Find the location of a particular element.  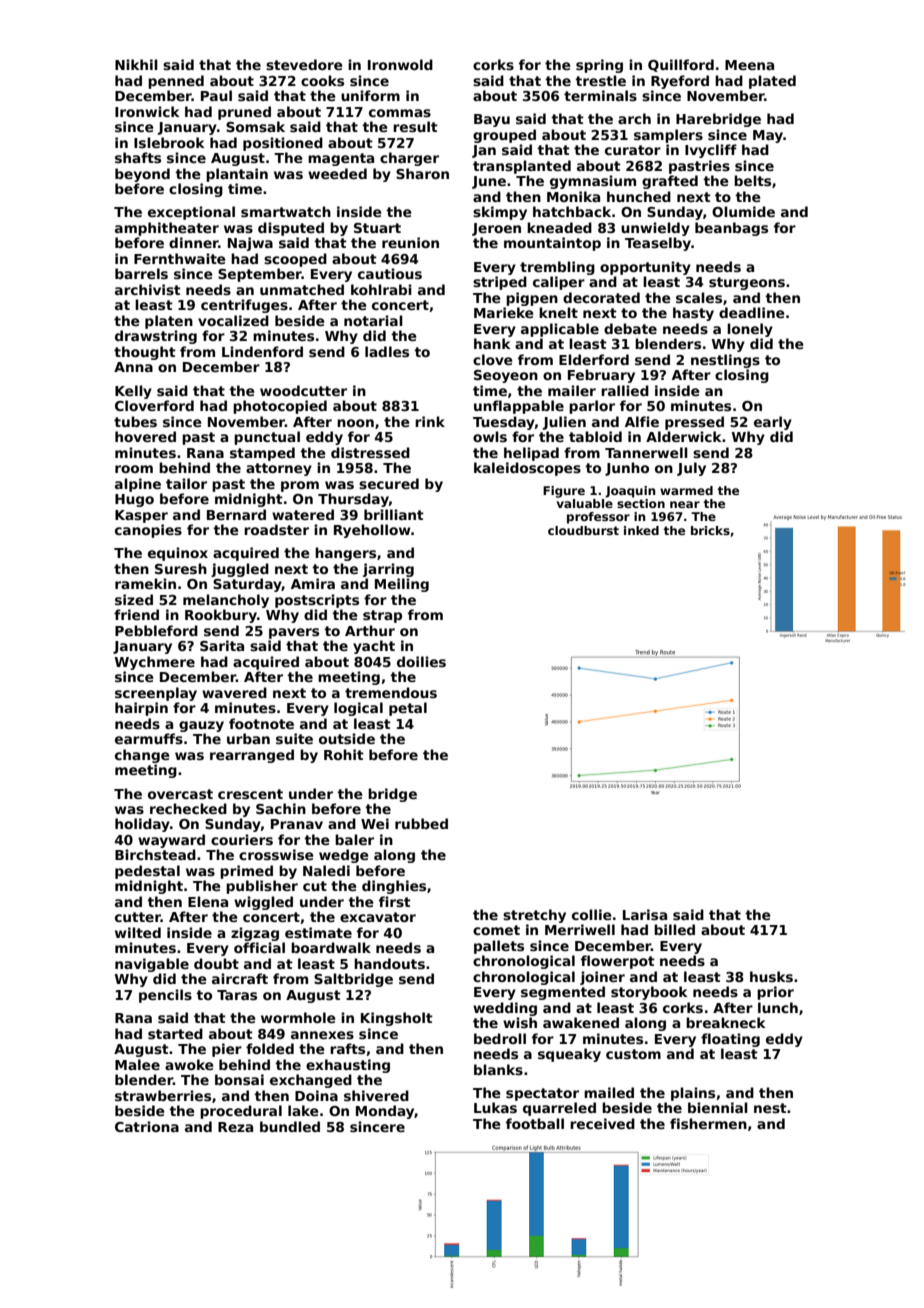

Meena is located at coordinates (749, 65).
